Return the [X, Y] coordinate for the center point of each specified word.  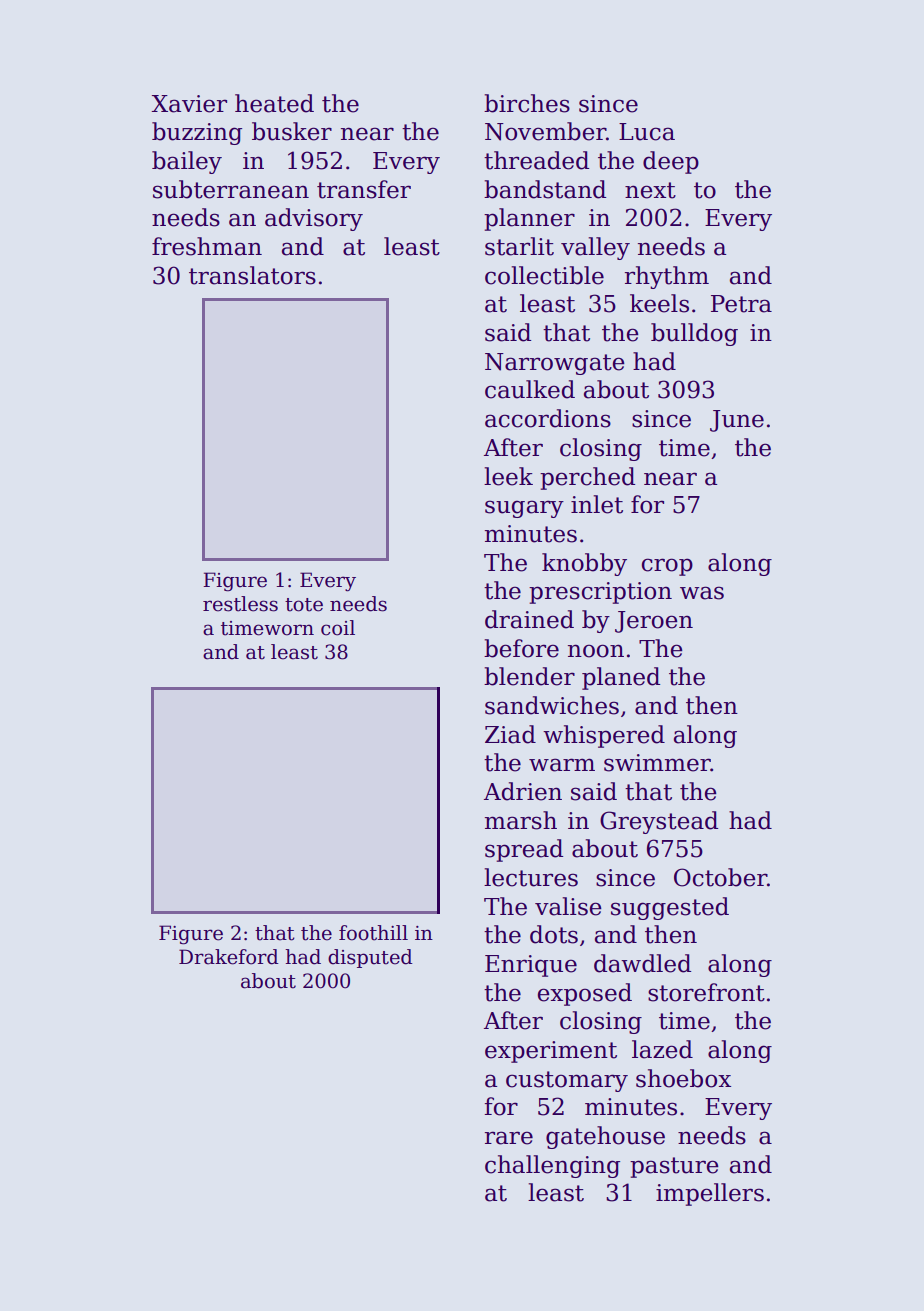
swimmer [657, 763]
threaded [536, 160]
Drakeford [229, 957]
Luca [647, 132]
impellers [710, 1194]
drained [529, 619]
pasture [674, 1167]
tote [304, 605]
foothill [373, 933]
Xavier [189, 104]
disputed [370, 958]
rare [509, 1138]
